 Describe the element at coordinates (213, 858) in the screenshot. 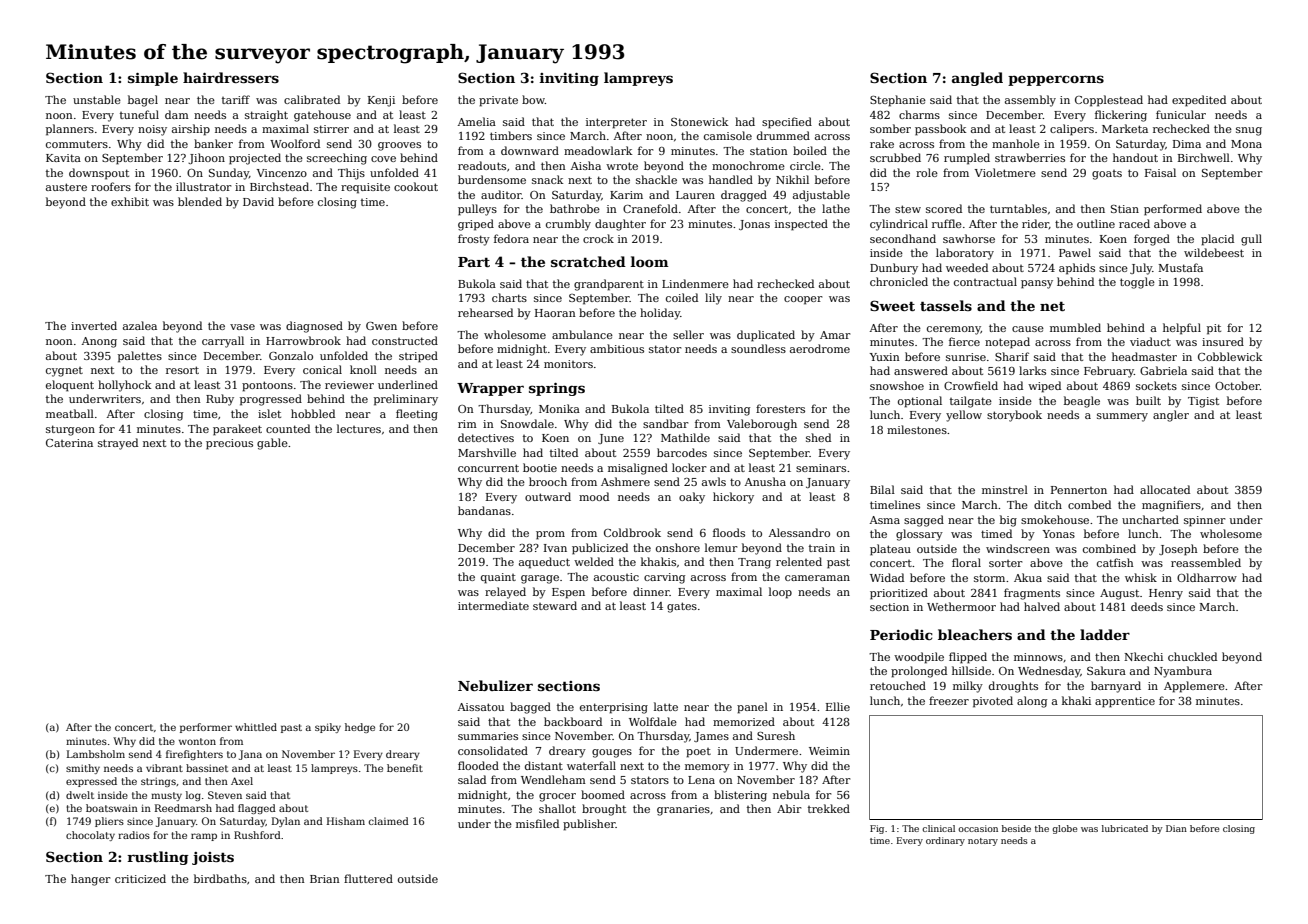

I see `joists` at that location.
